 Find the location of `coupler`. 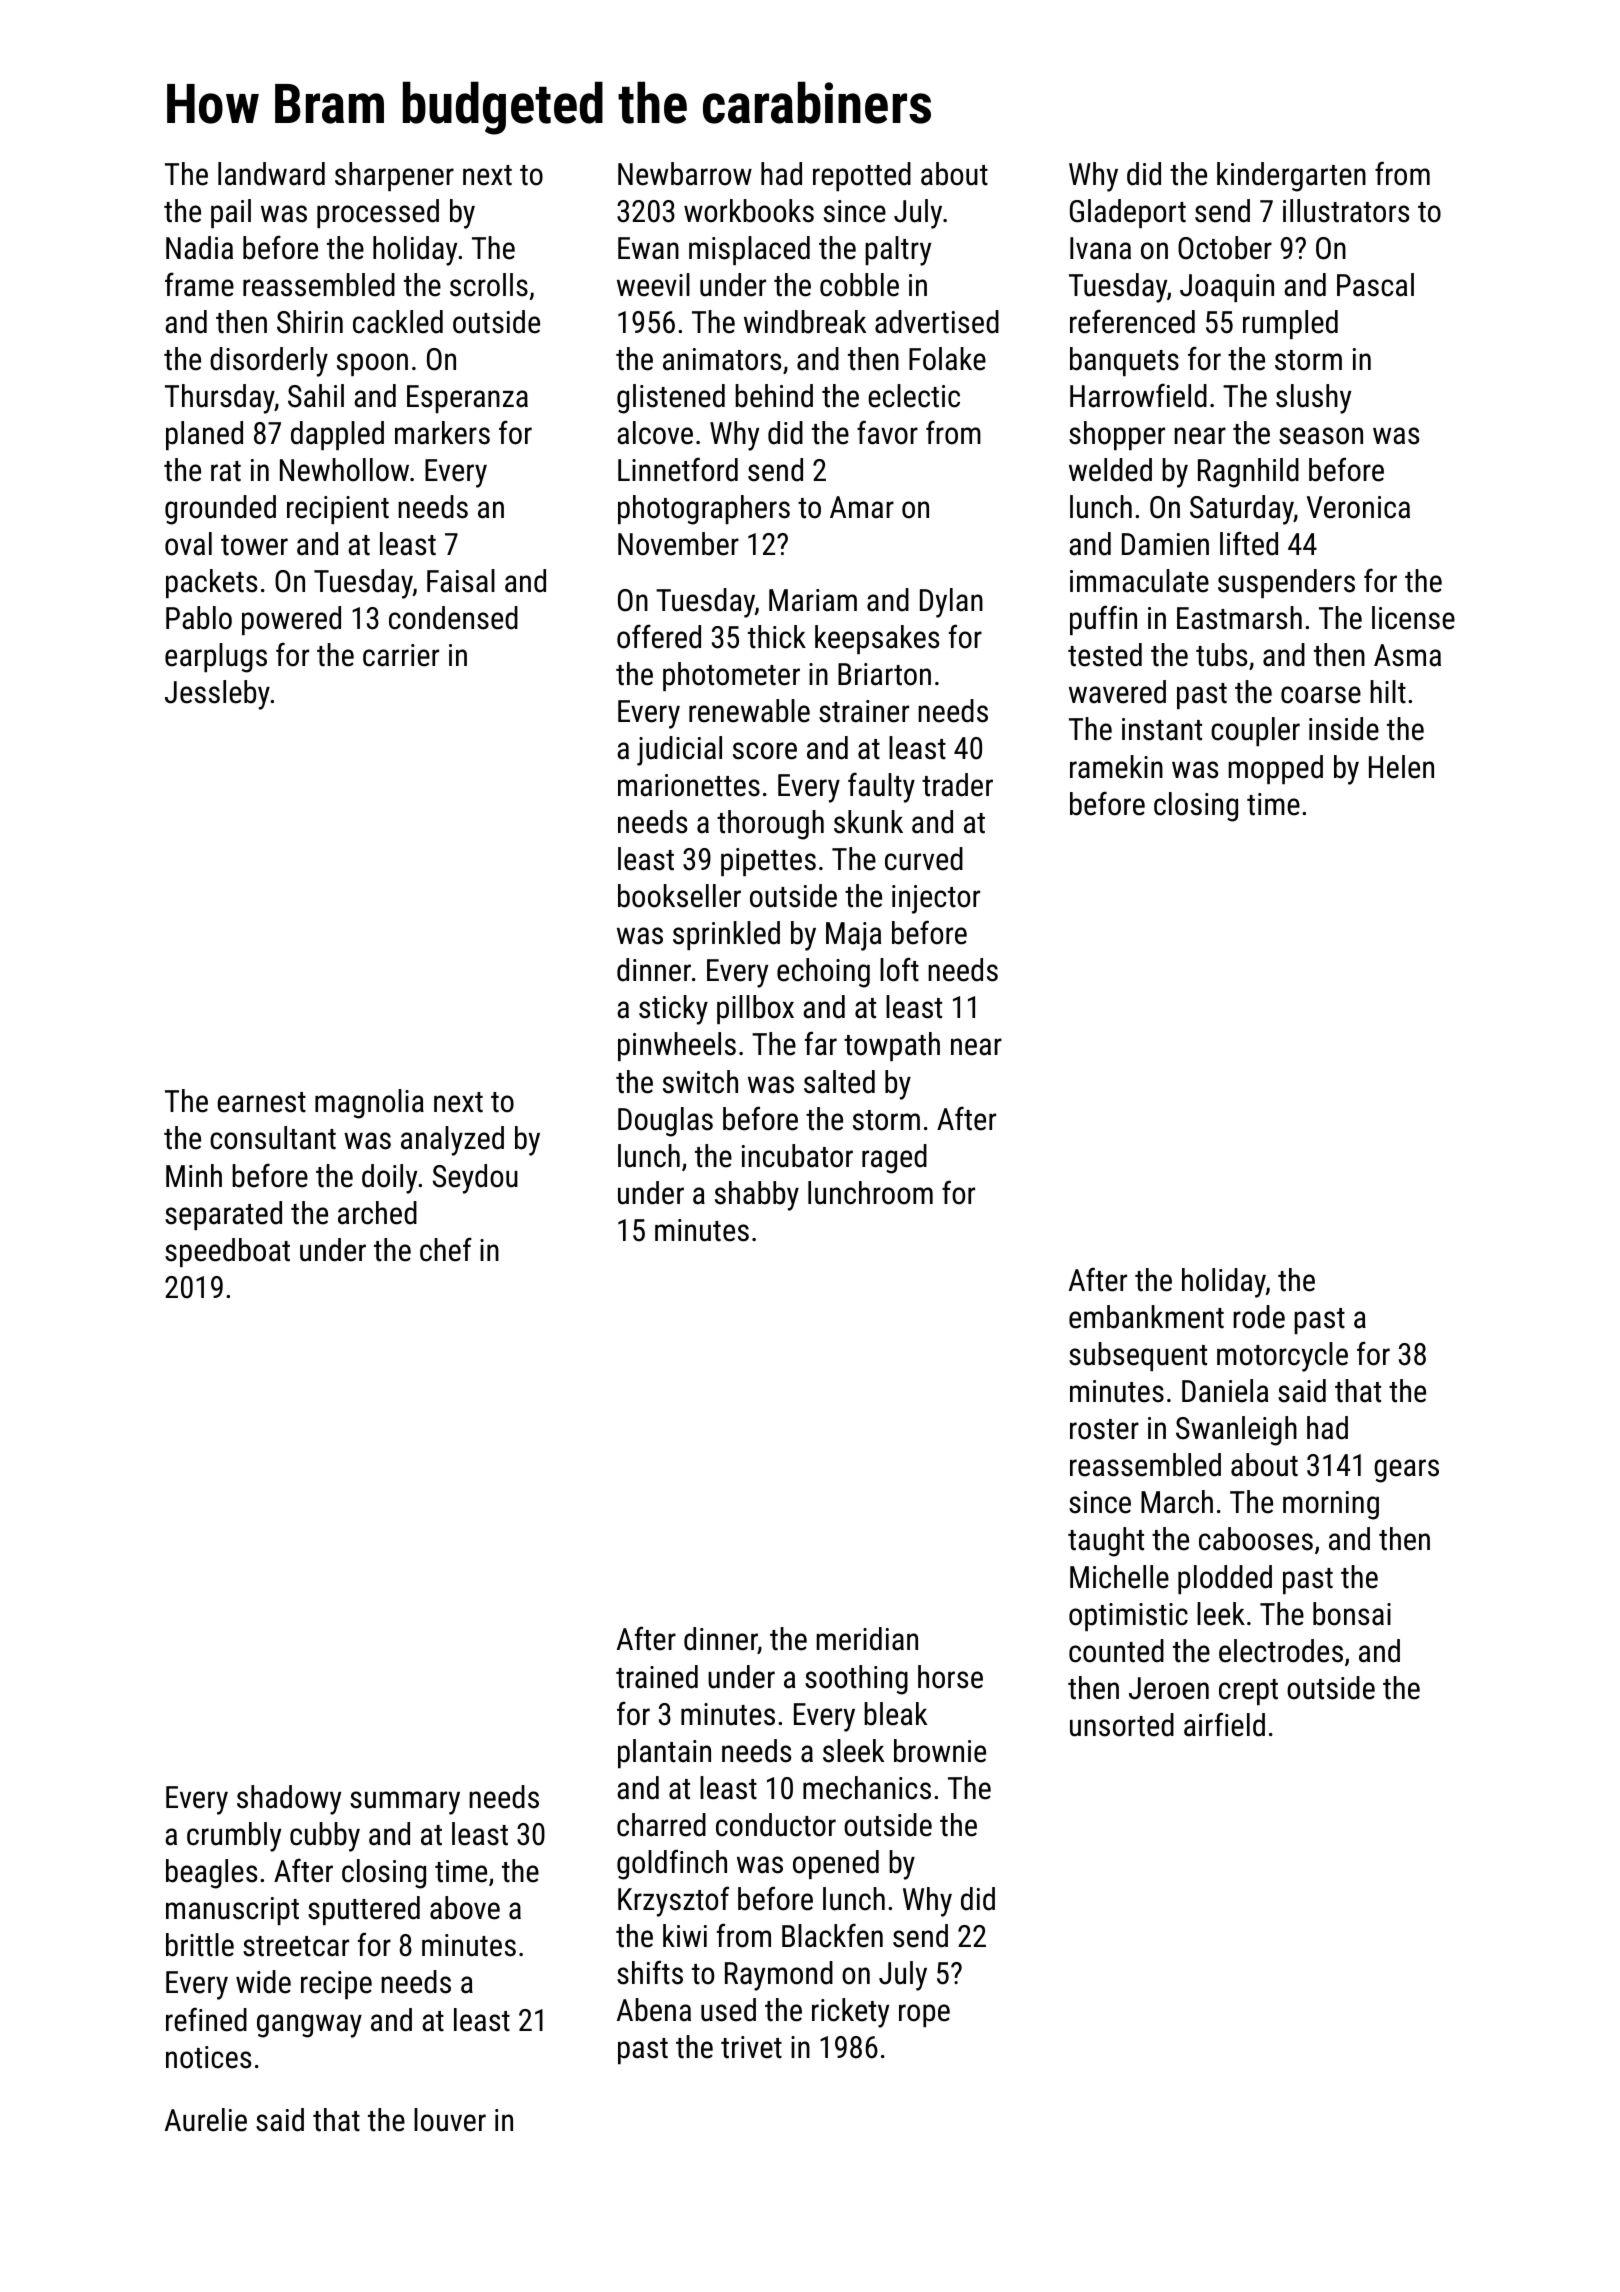

coupler is located at coordinates (1255, 731).
